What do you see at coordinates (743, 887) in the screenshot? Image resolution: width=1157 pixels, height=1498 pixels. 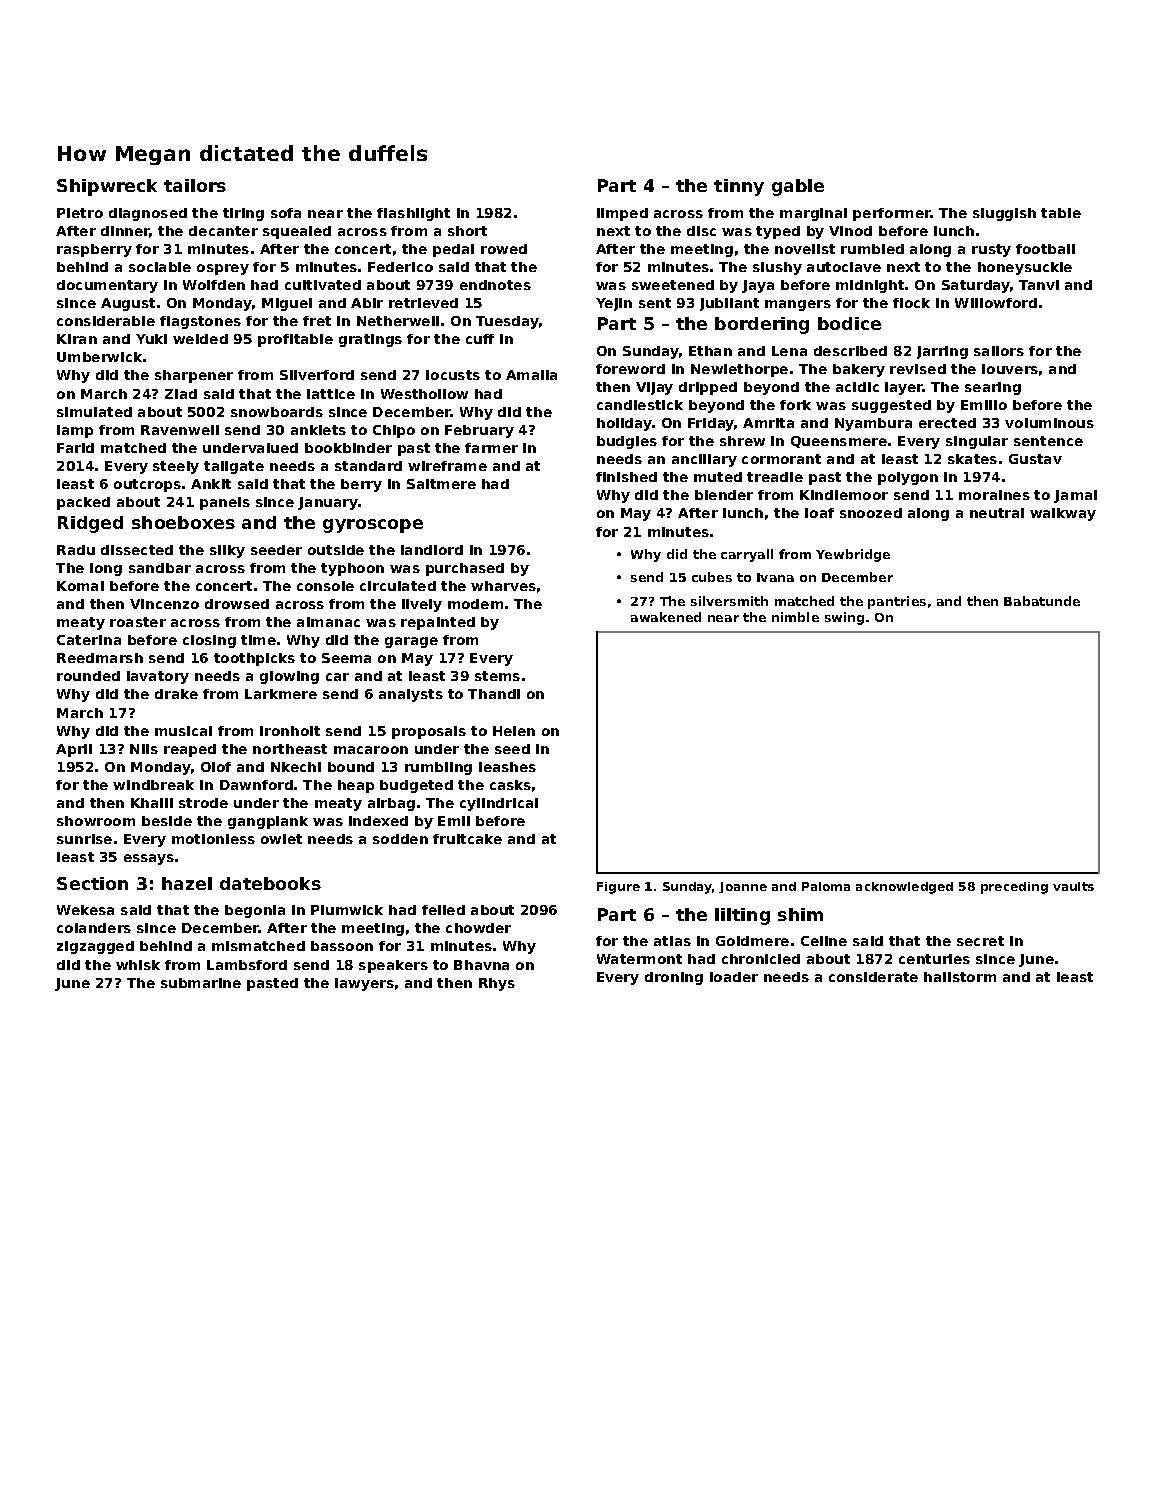 I see `Joanne` at bounding box center [743, 887].
